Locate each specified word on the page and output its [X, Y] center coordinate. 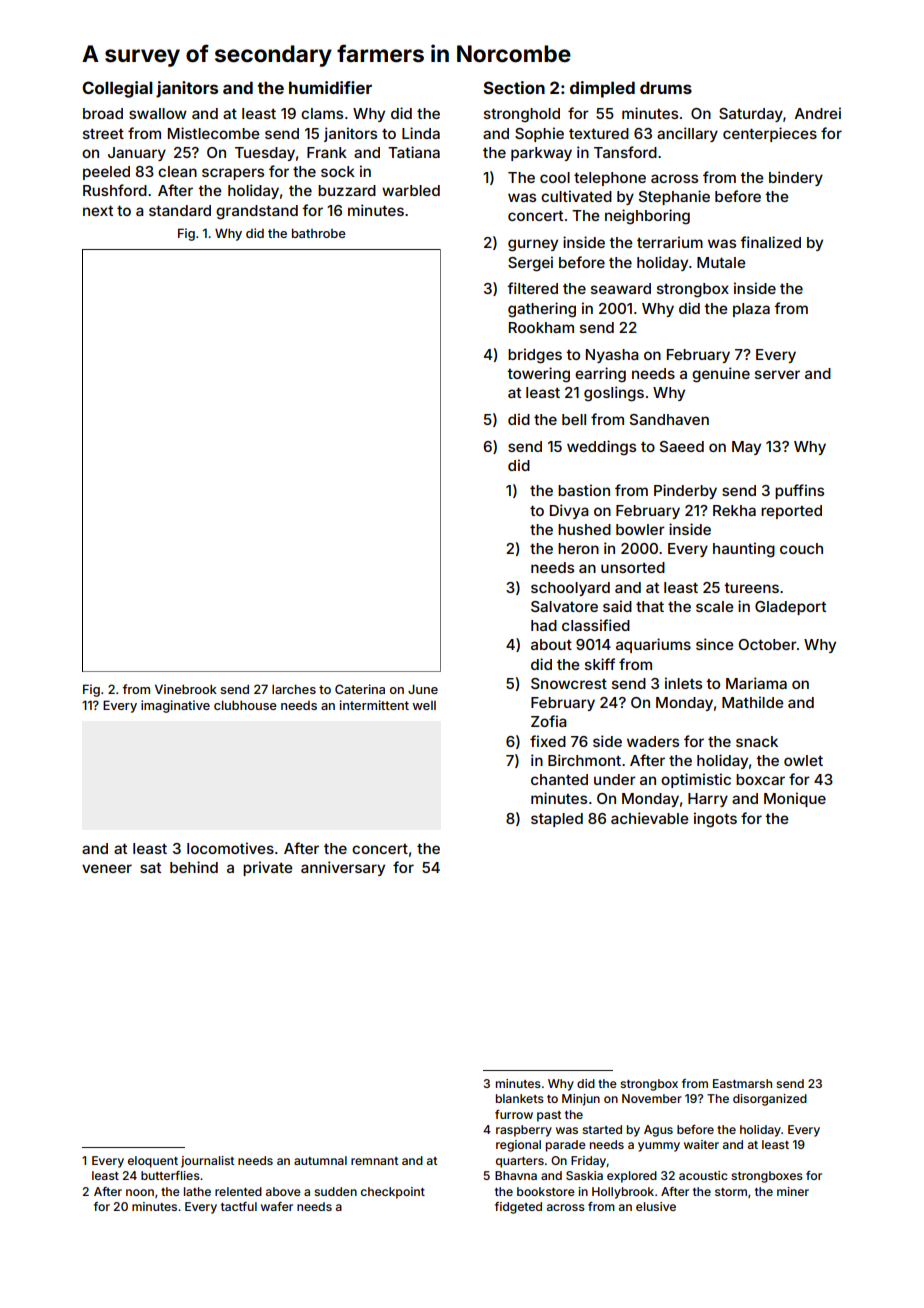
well [424, 705]
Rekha [734, 510]
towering [538, 375]
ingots [715, 820]
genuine [721, 375]
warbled [411, 190]
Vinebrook [186, 689]
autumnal [320, 1160]
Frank [327, 152]
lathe [197, 1191]
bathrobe [319, 233]
